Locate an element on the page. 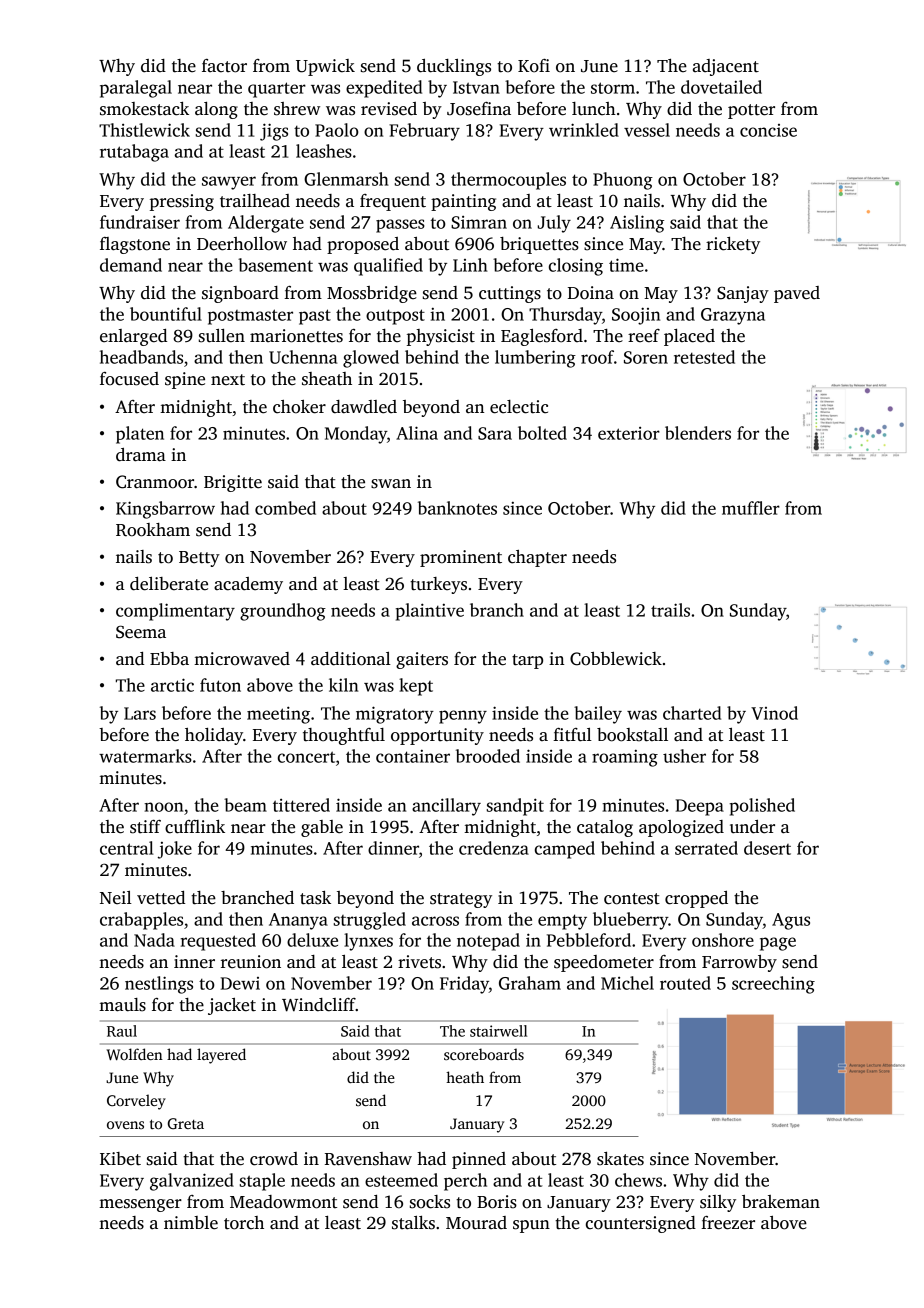 This page has width=924, height=1308. blenders is located at coordinates (698, 433).
